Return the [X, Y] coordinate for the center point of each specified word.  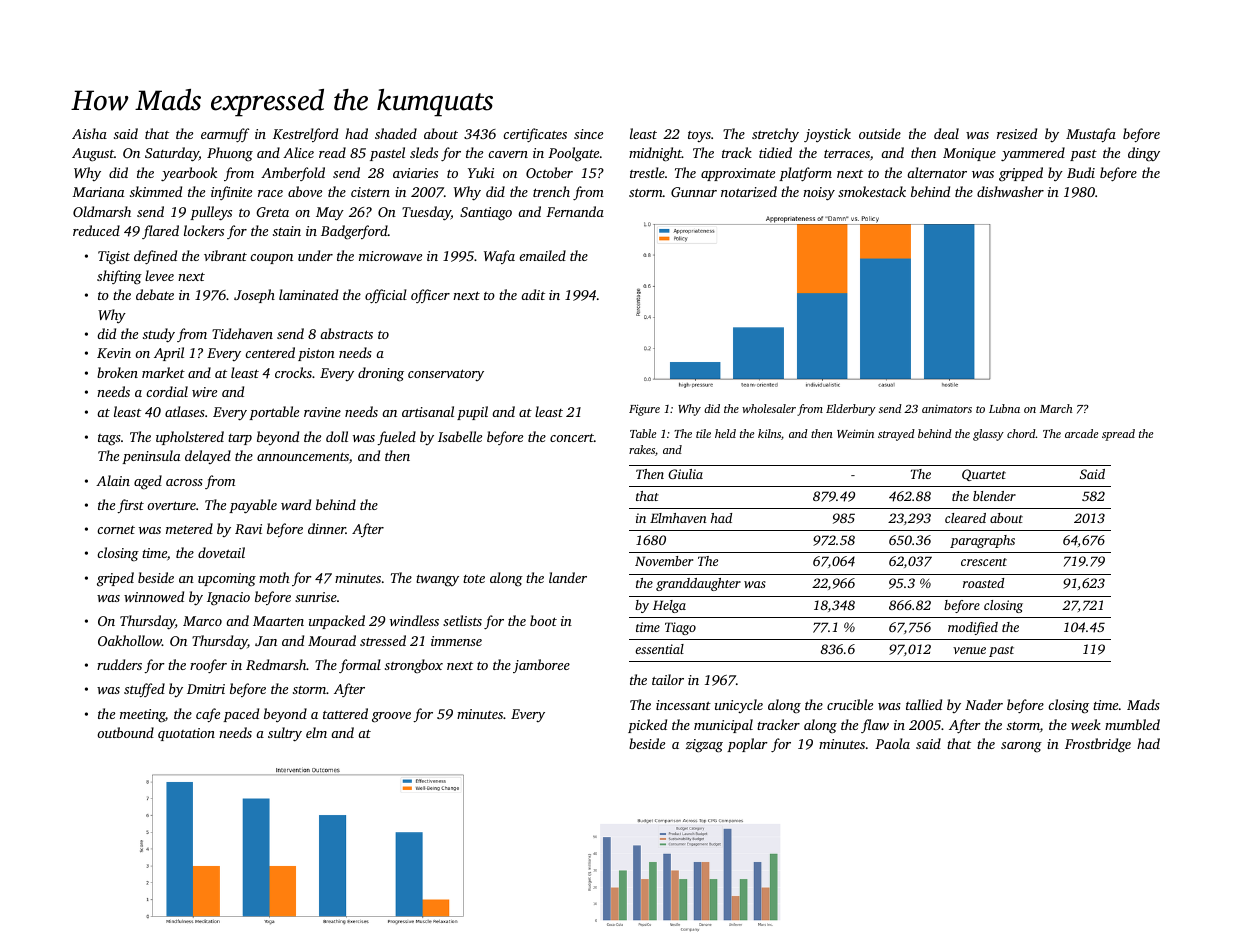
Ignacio [228, 599]
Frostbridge [1098, 745]
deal [946, 133]
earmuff [225, 135]
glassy [988, 435]
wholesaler [769, 408]
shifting [119, 277]
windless [414, 620]
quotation [186, 734]
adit [533, 294]
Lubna [1004, 408]
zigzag [704, 746]
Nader [984, 704]
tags [109, 440]
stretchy [775, 135]
